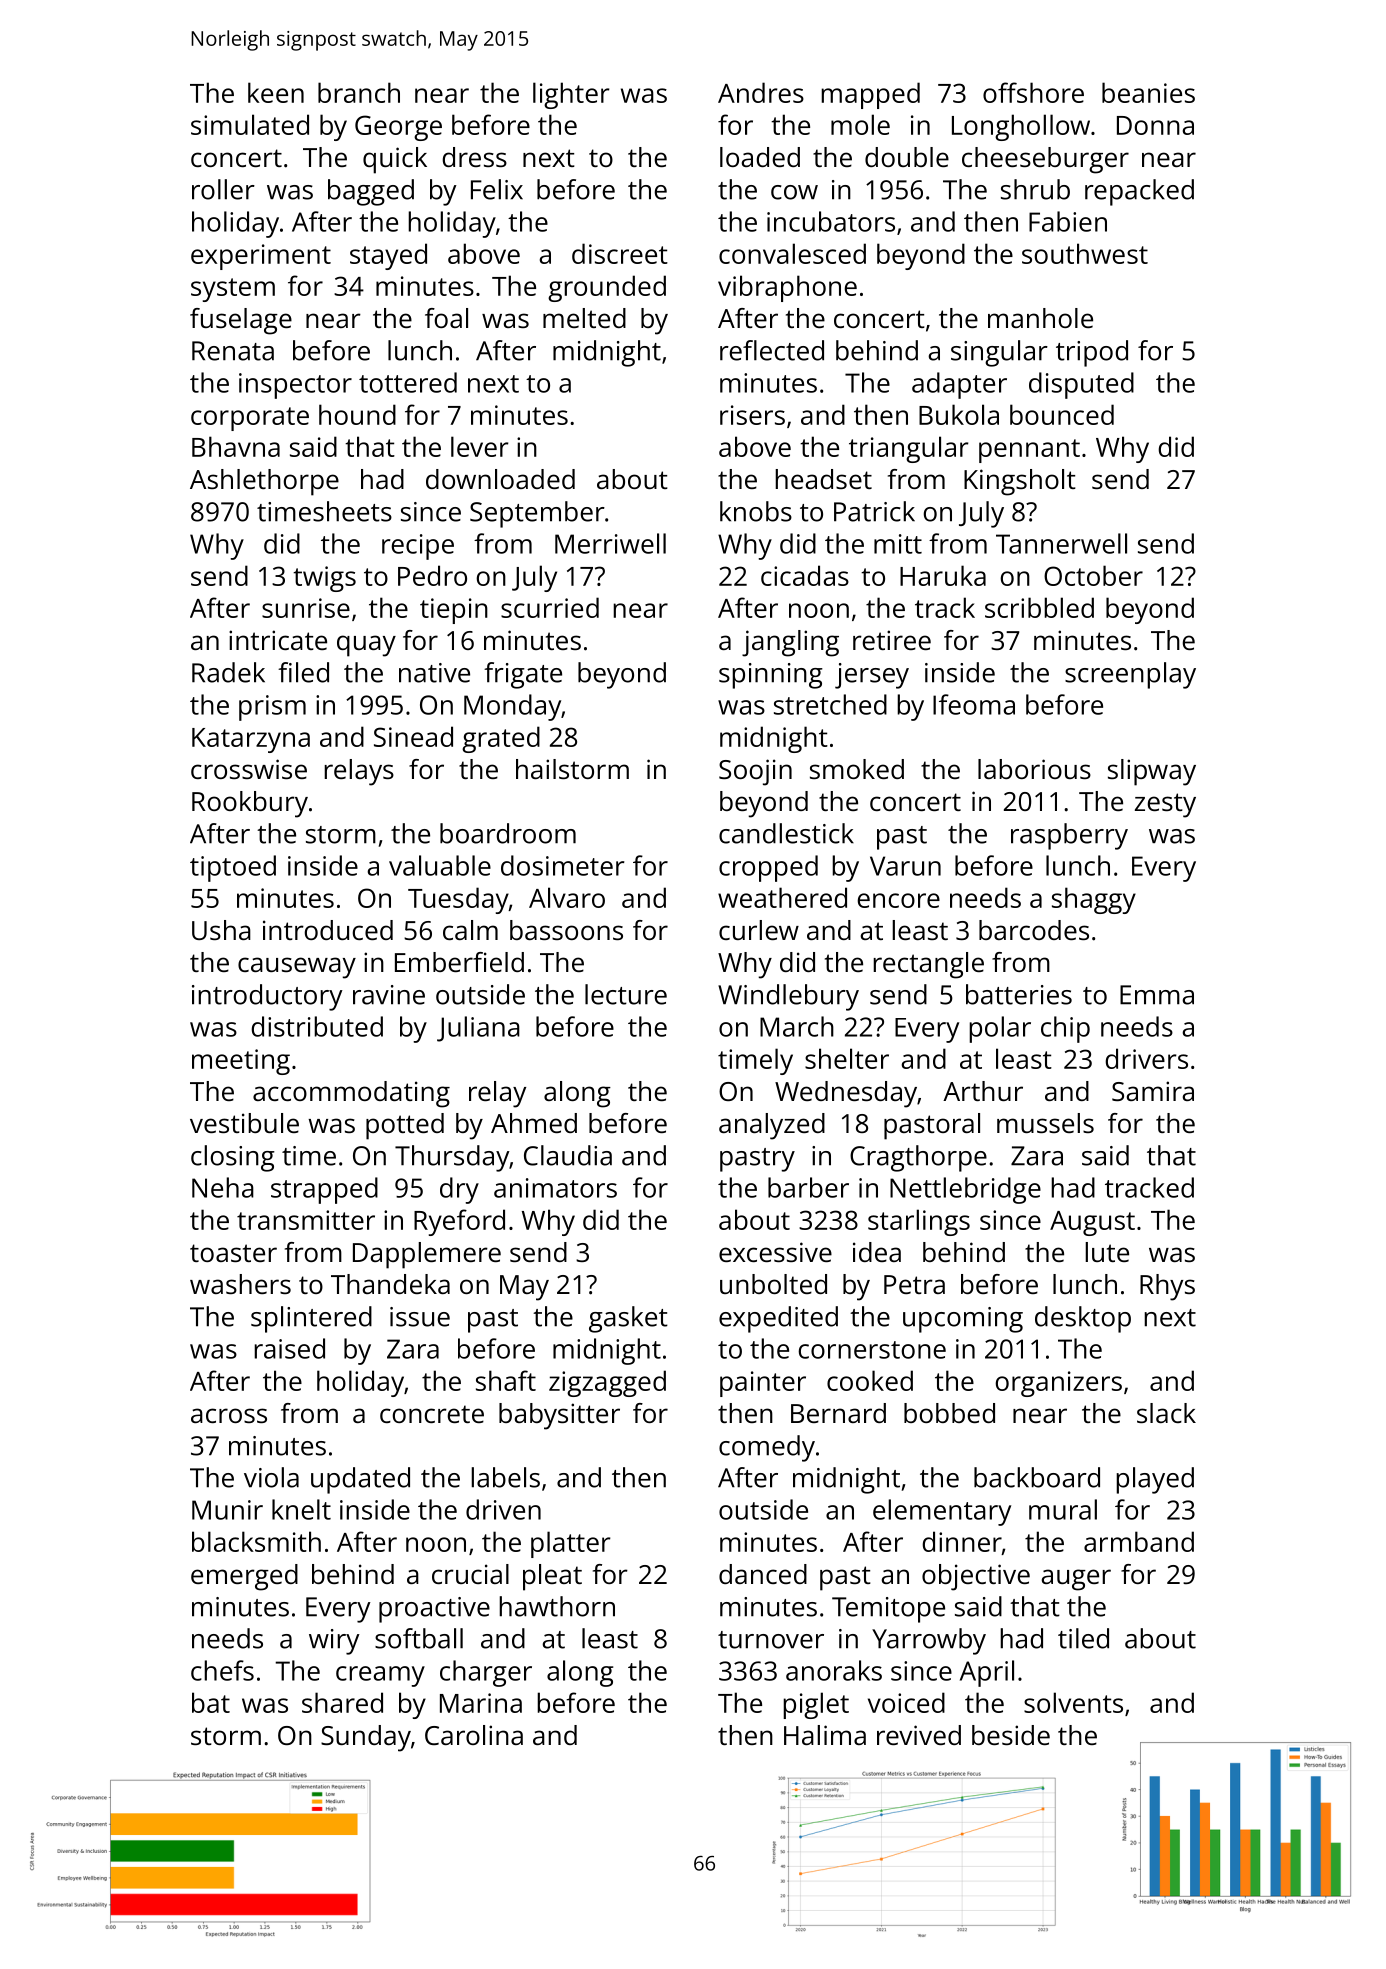 This image has height=1969, width=1386. I want to click on boardroom, so click(508, 833).
